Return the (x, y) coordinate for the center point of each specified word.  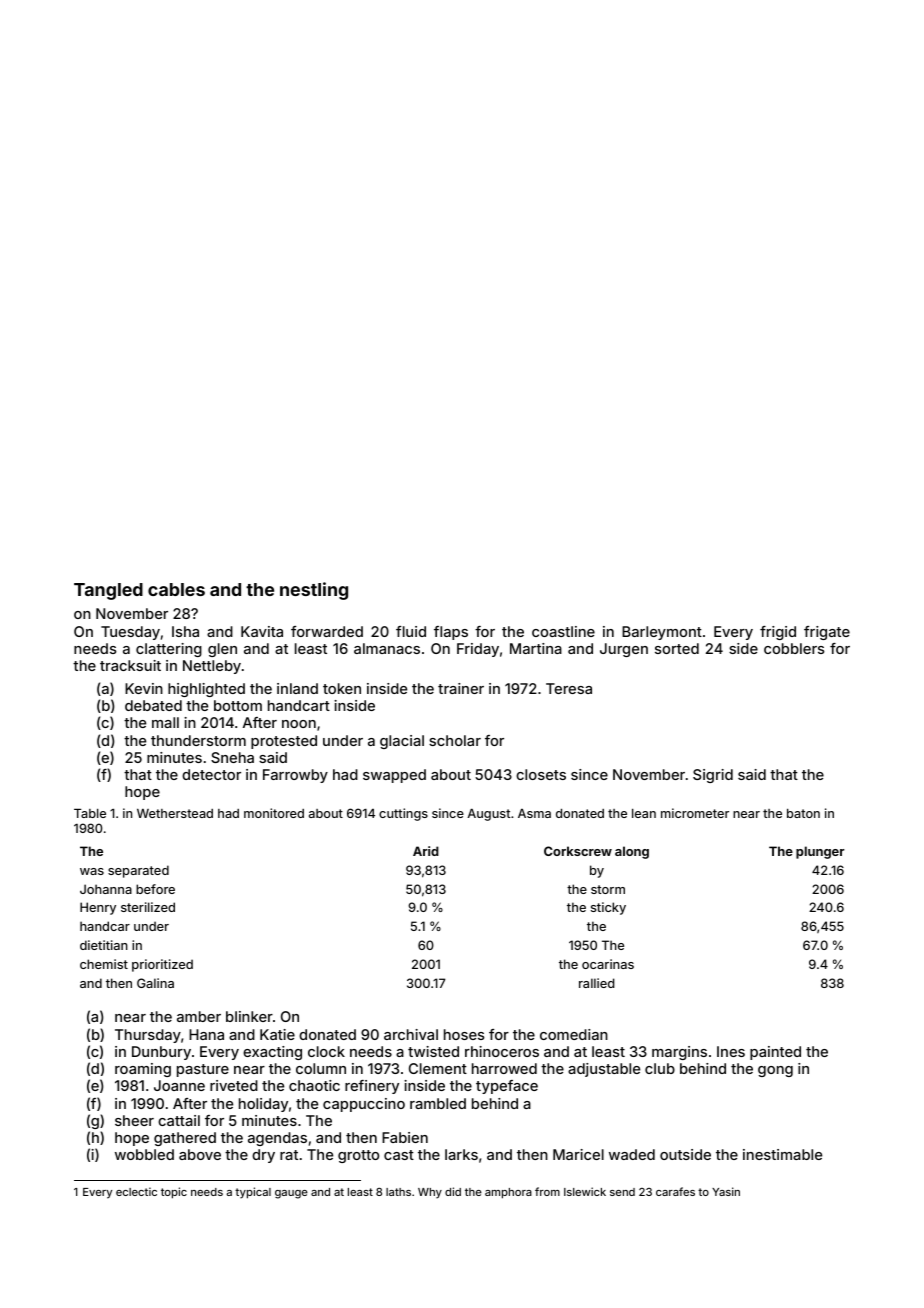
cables (176, 589)
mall (165, 722)
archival (411, 1034)
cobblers (794, 648)
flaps (451, 633)
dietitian (104, 945)
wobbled (144, 1154)
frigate (827, 633)
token (342, 688)
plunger (820, 852)
